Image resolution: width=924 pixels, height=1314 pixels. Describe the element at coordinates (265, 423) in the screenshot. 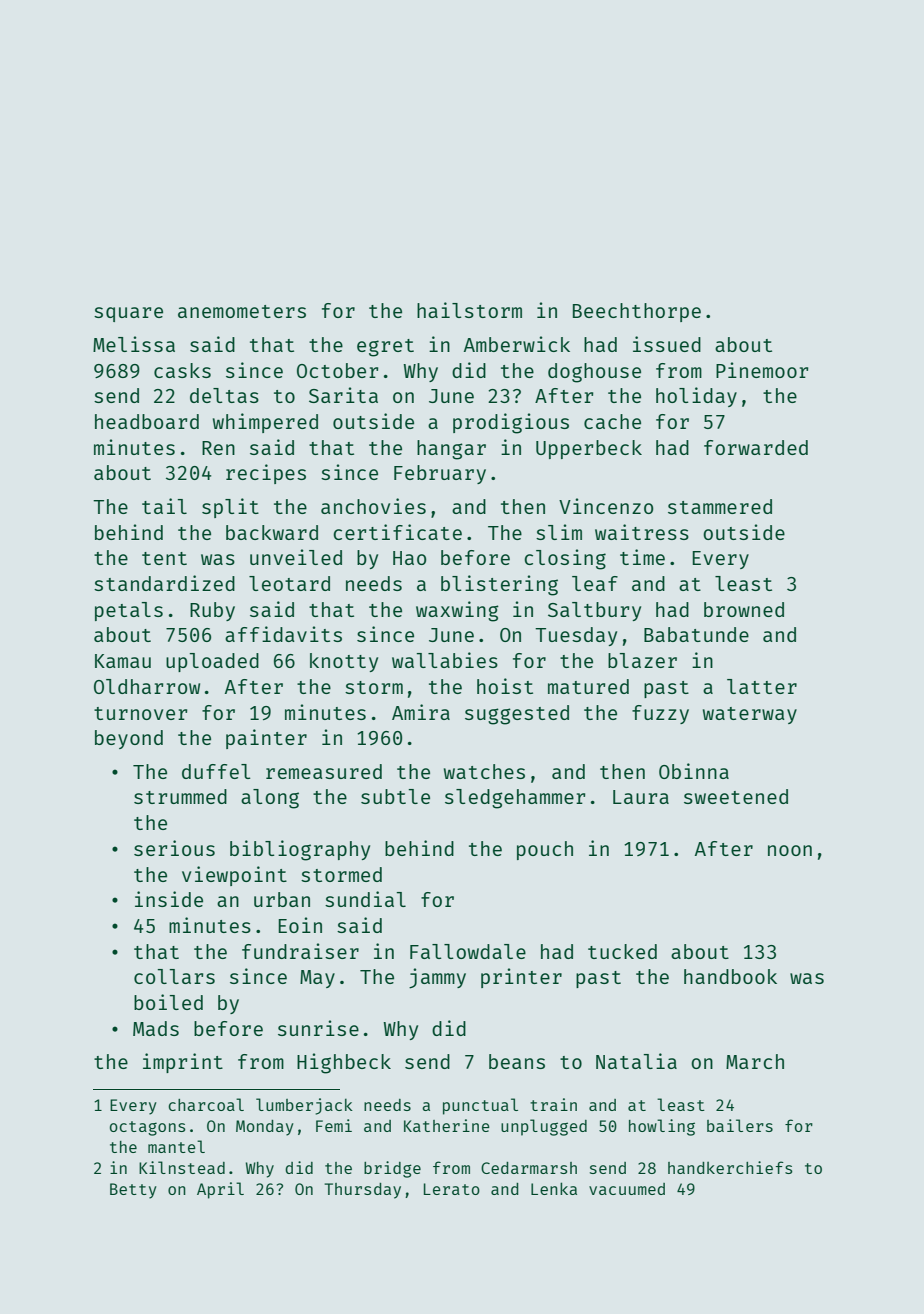

I see `whimpered` at that location.
